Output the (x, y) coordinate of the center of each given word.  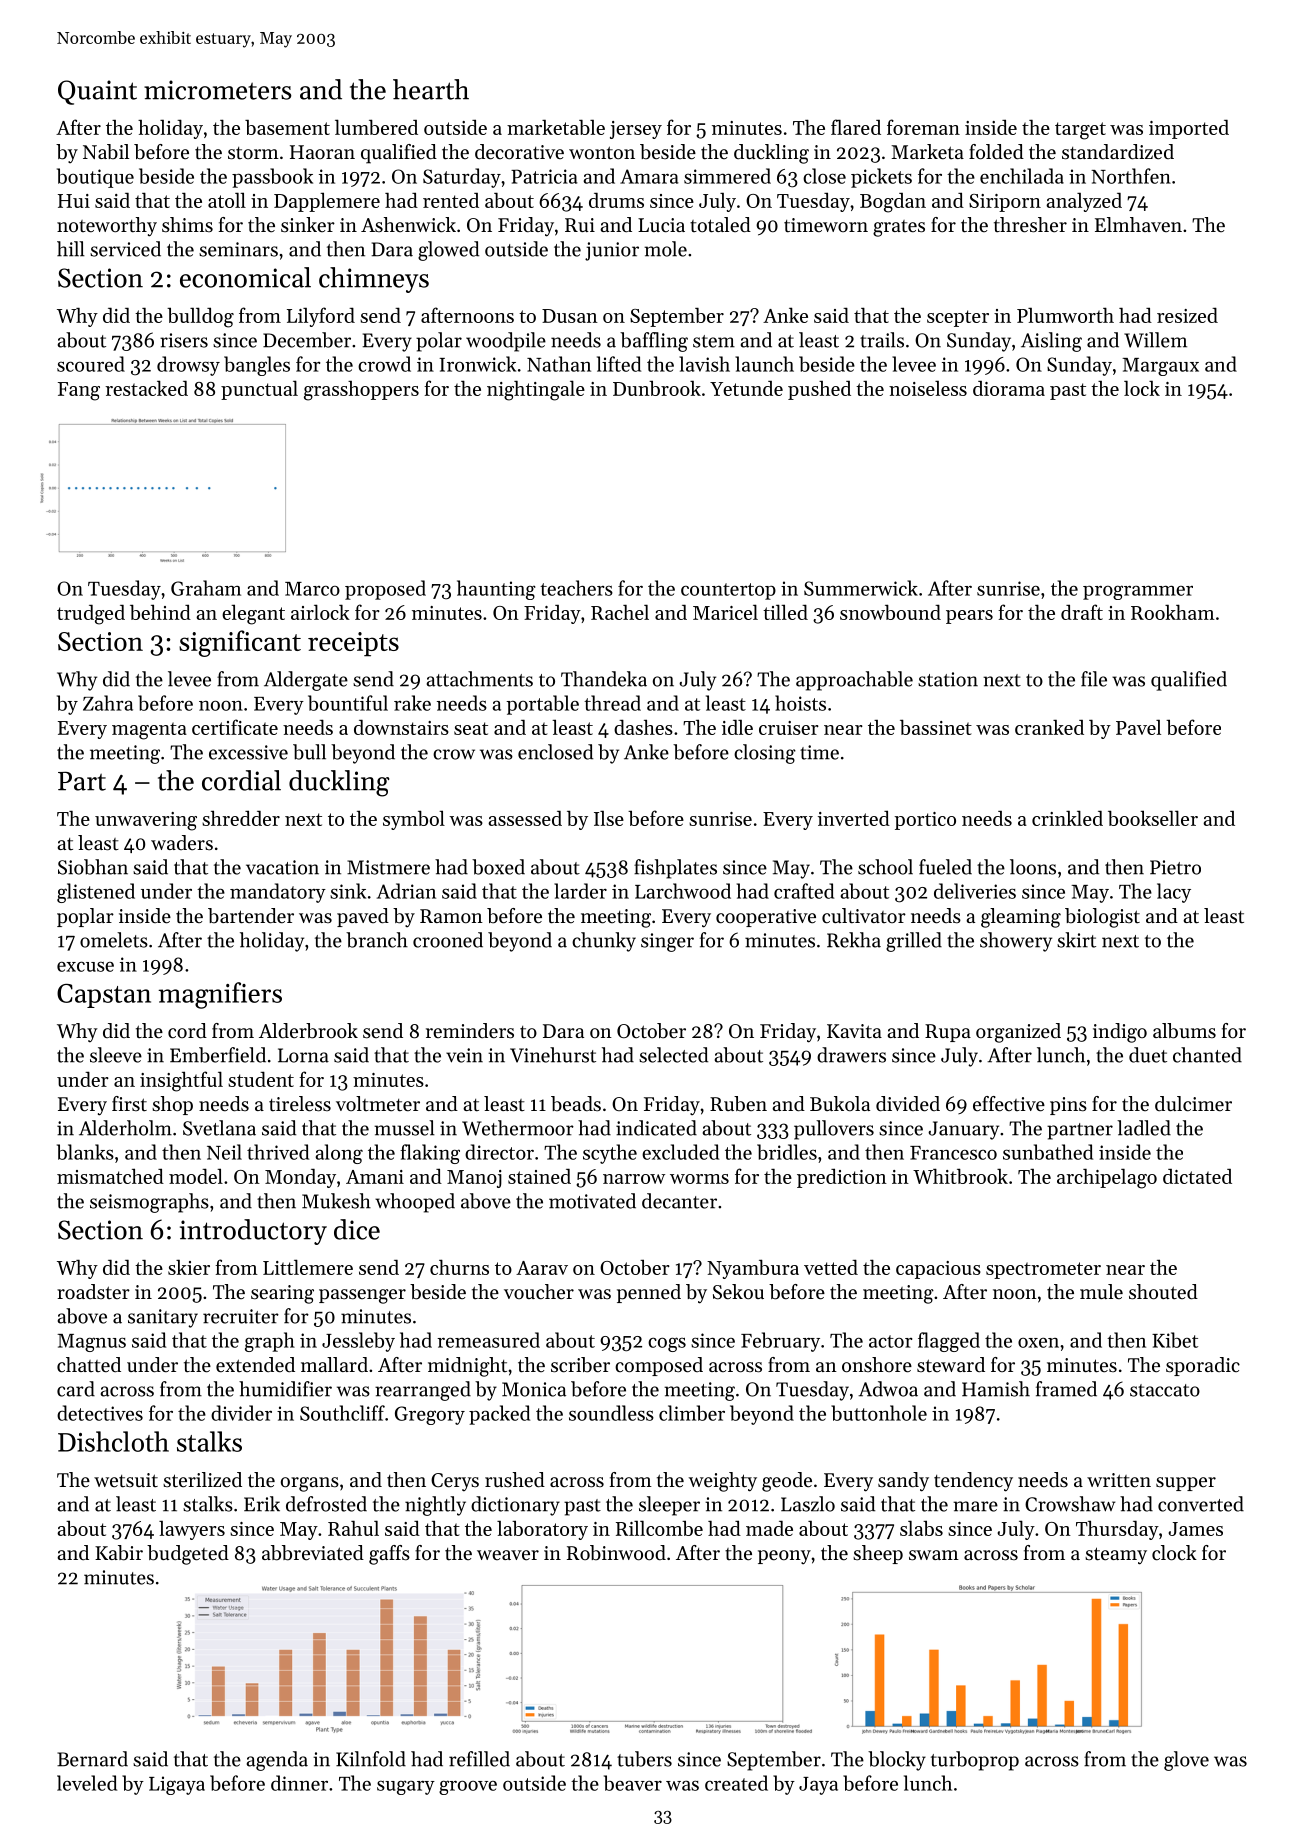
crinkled (1067, 818)
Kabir (119, 1553)
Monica (534, 1389)
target (1080, 131)
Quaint (97, 92)
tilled (785, 612)
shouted (1163, 1292)
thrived (278, 1152)
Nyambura (753, 1269)
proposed (385, 590)
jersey (636, 130)
